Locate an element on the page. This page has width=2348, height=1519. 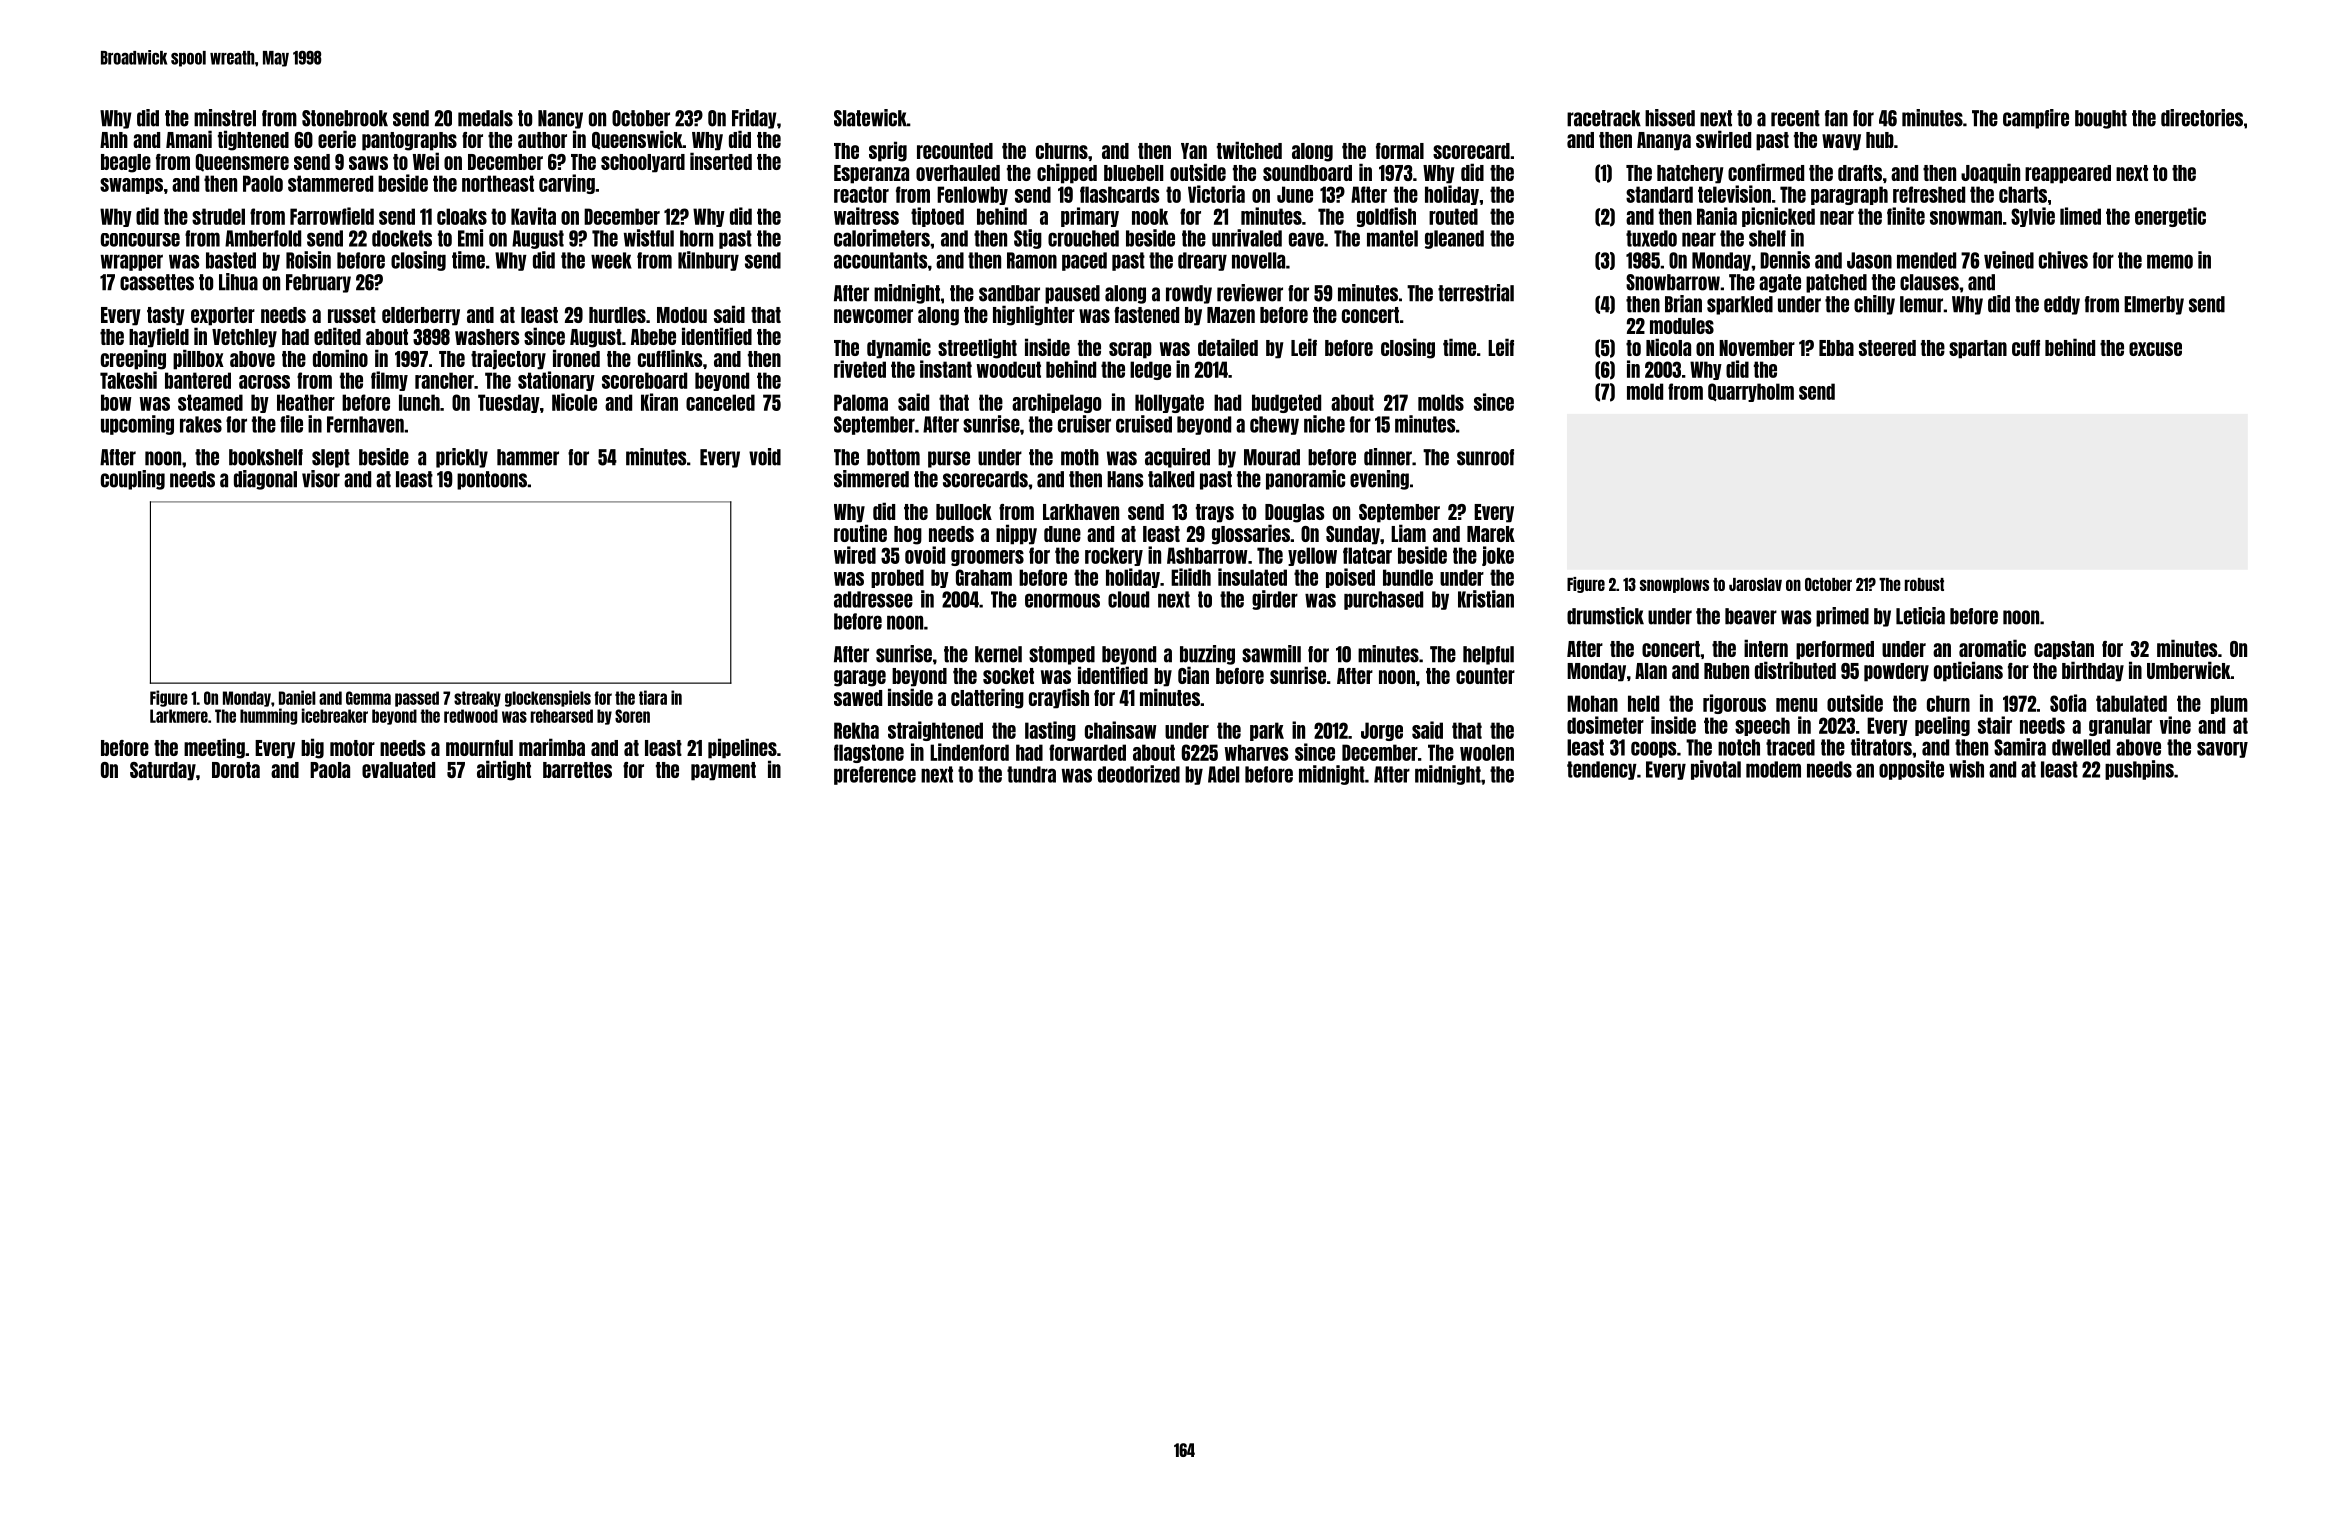
Leticia is located at coordinates (1920, 616).
